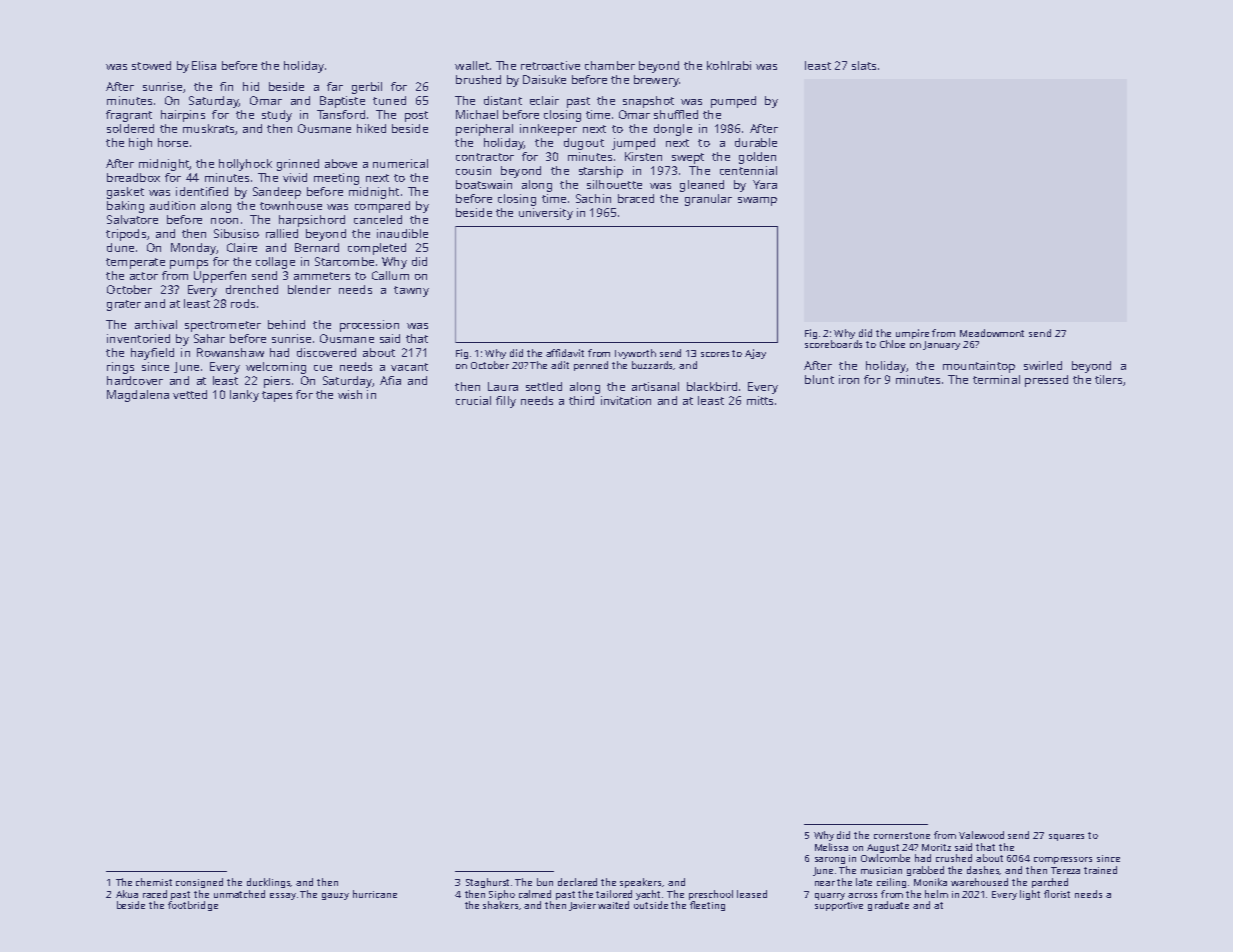 The width and height of the image is (1233, 952). What do you see at coordinates (760, 400) in the image?
I see `mitts` at bounding box center [760, 400].
